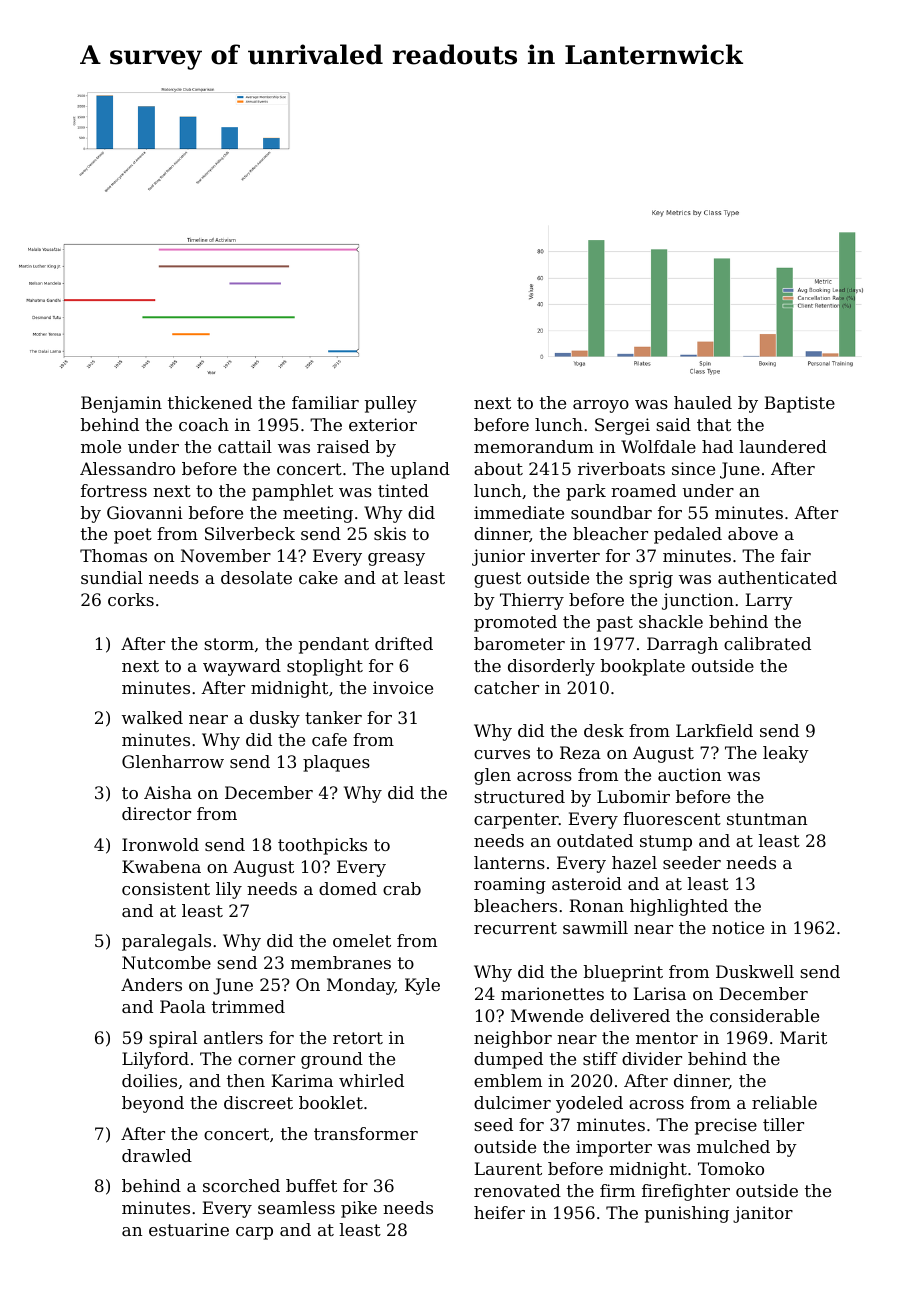 The height and width of the document is (1308, 924). What do you see at coordinates (565, 555) in the document?
I see `inverter` at bounding box center [565, 555].
